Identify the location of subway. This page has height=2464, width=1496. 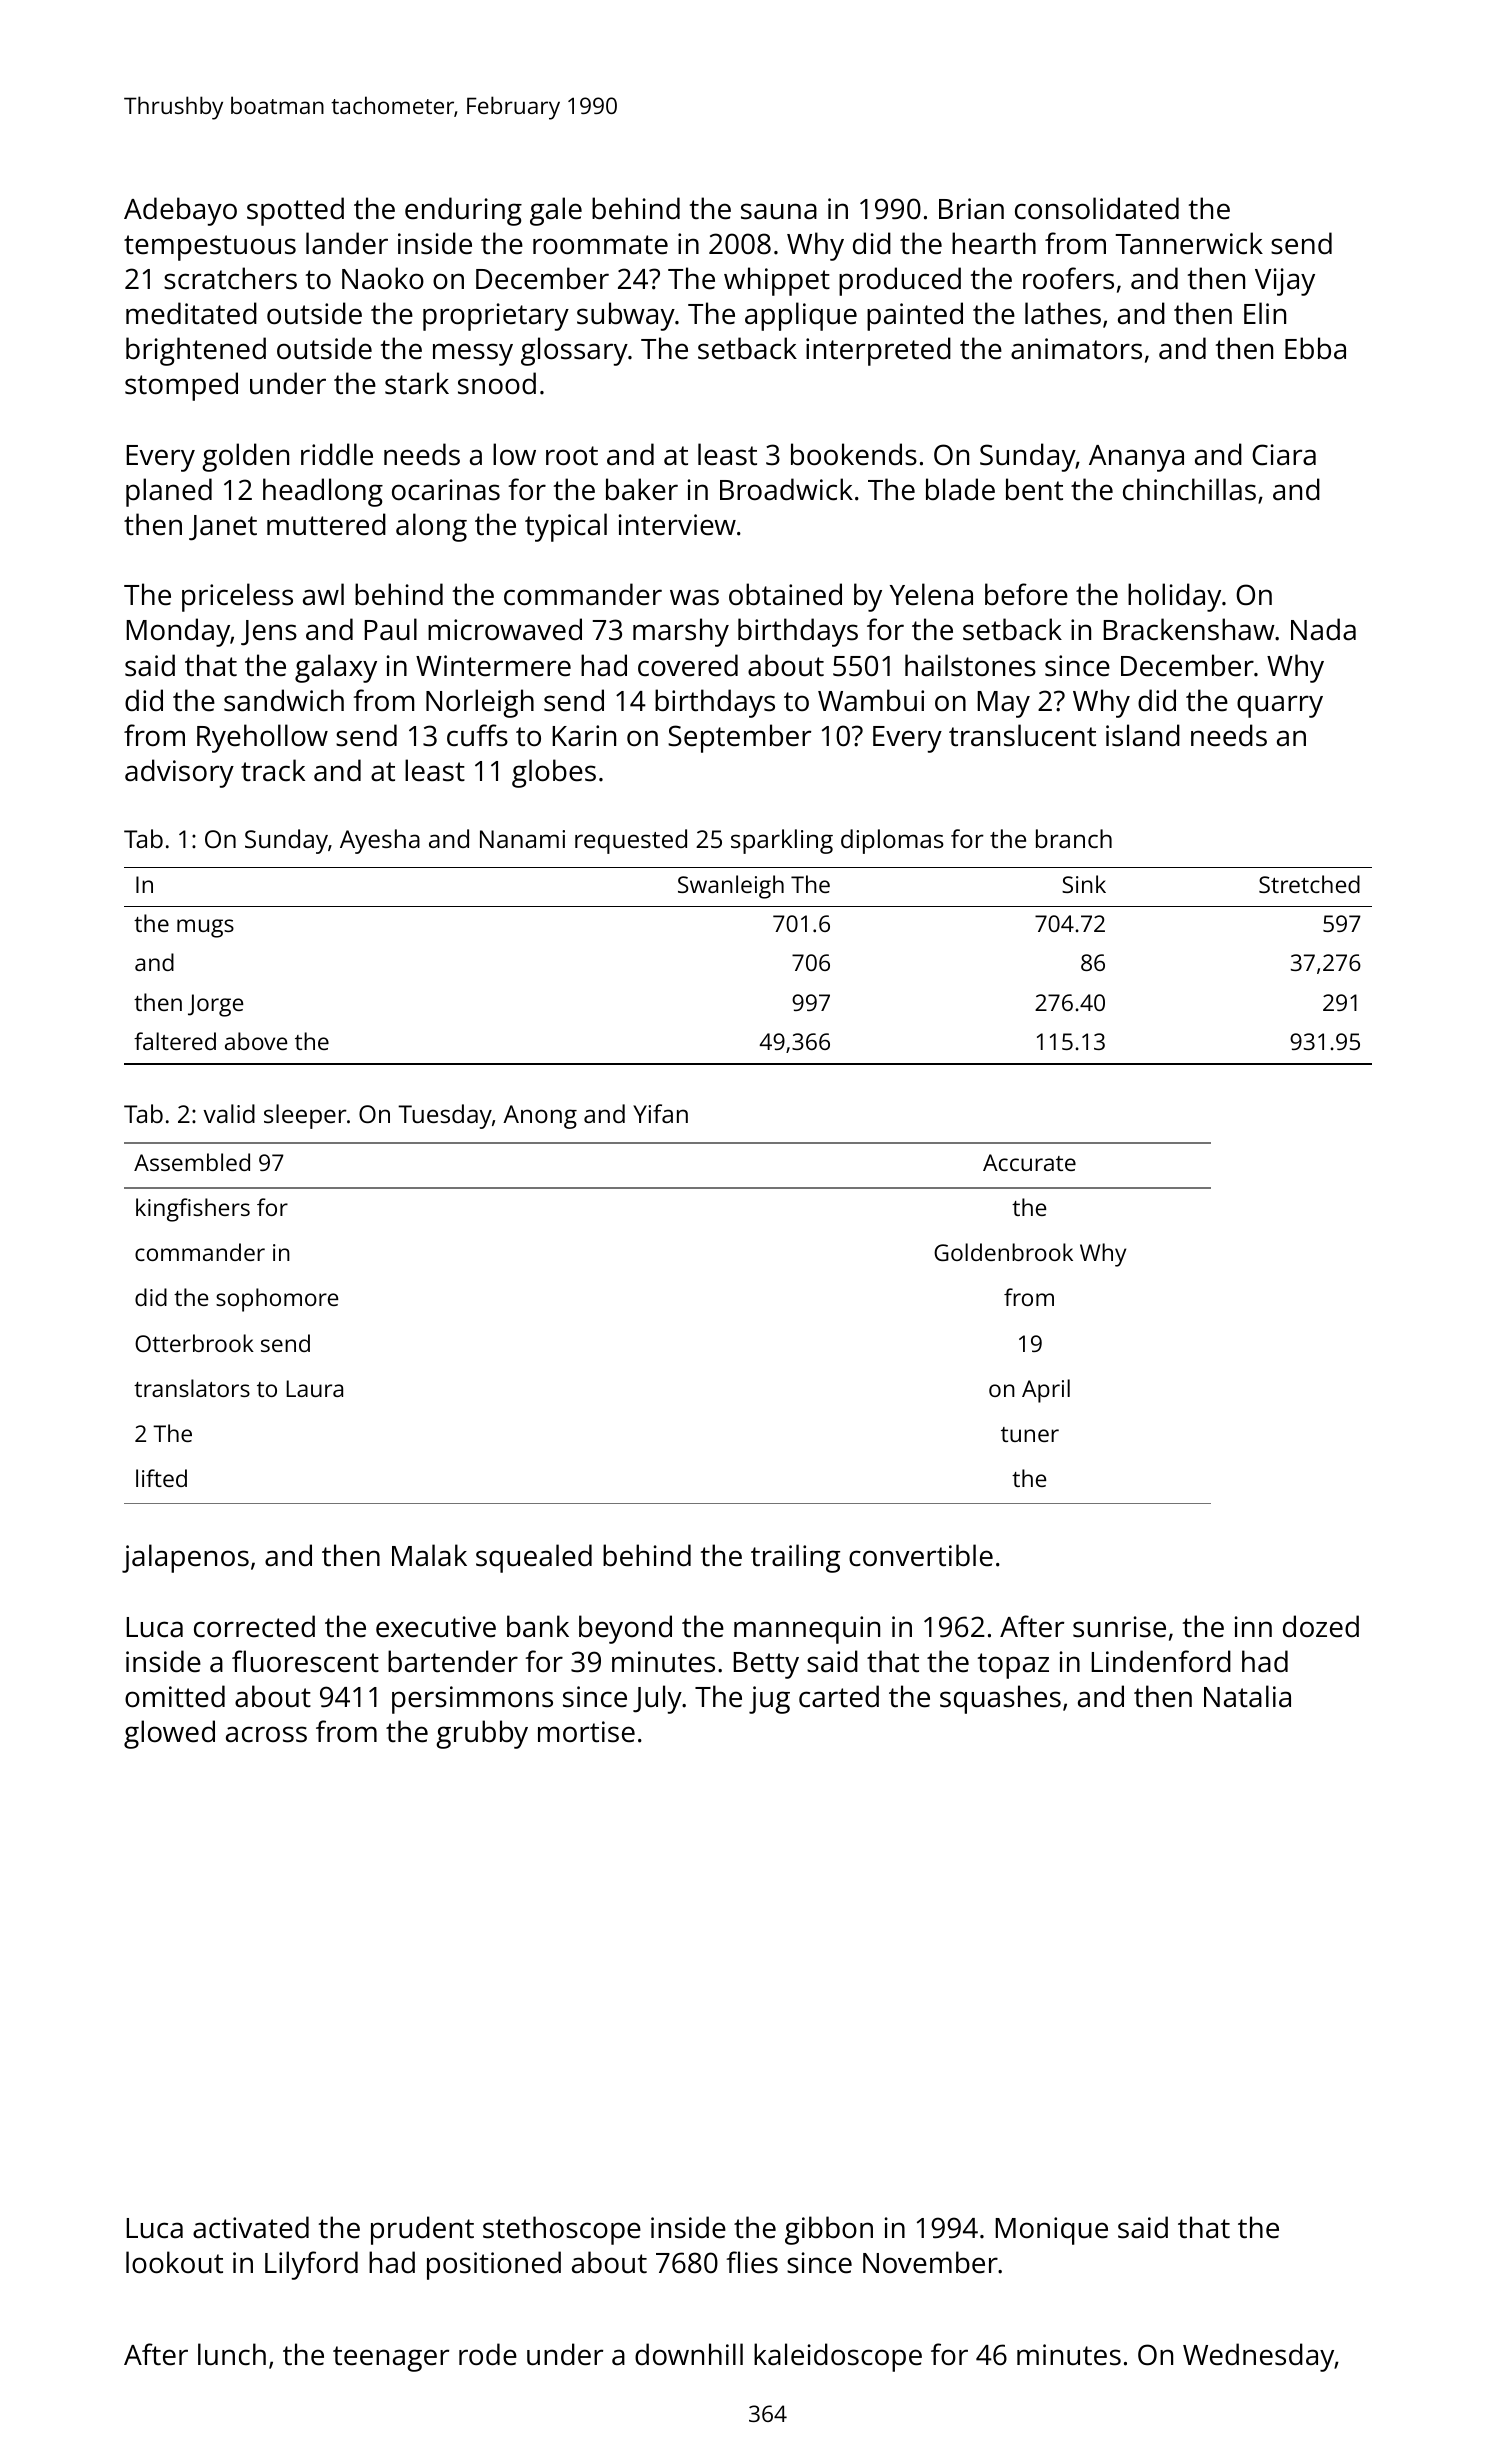
(626, 316).
